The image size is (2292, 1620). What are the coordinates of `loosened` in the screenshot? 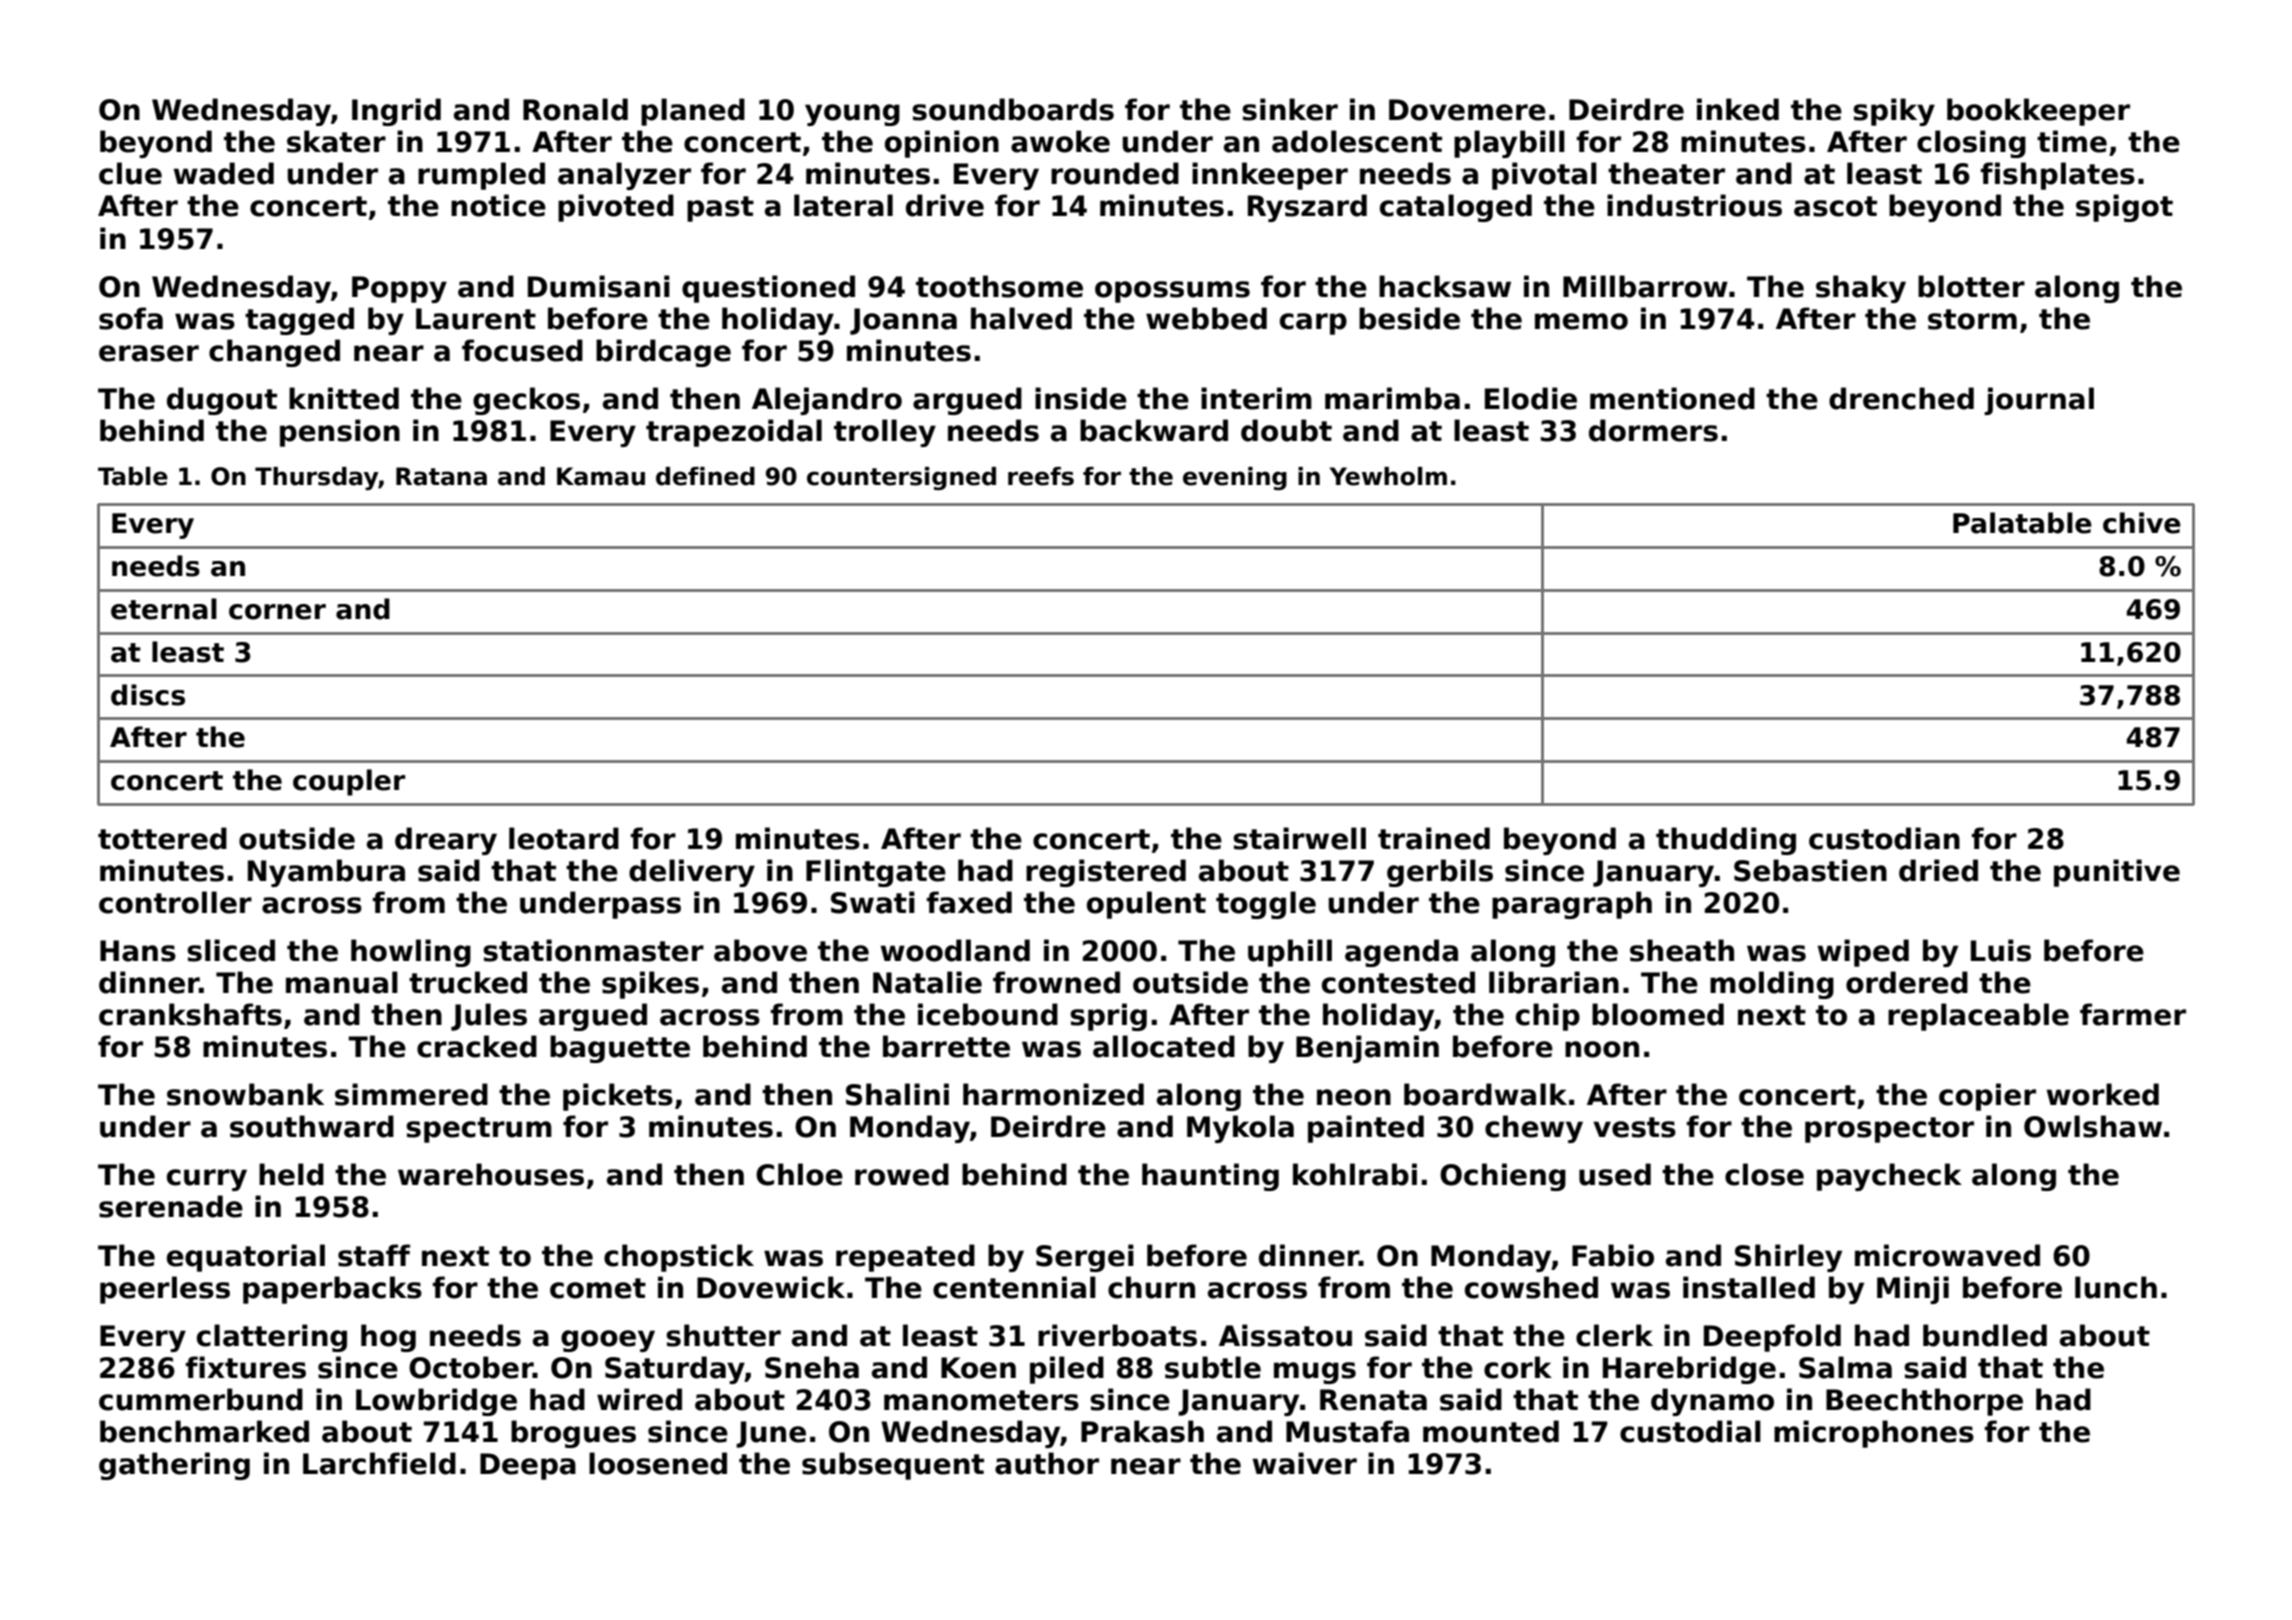 It's located at (658, 1463).
